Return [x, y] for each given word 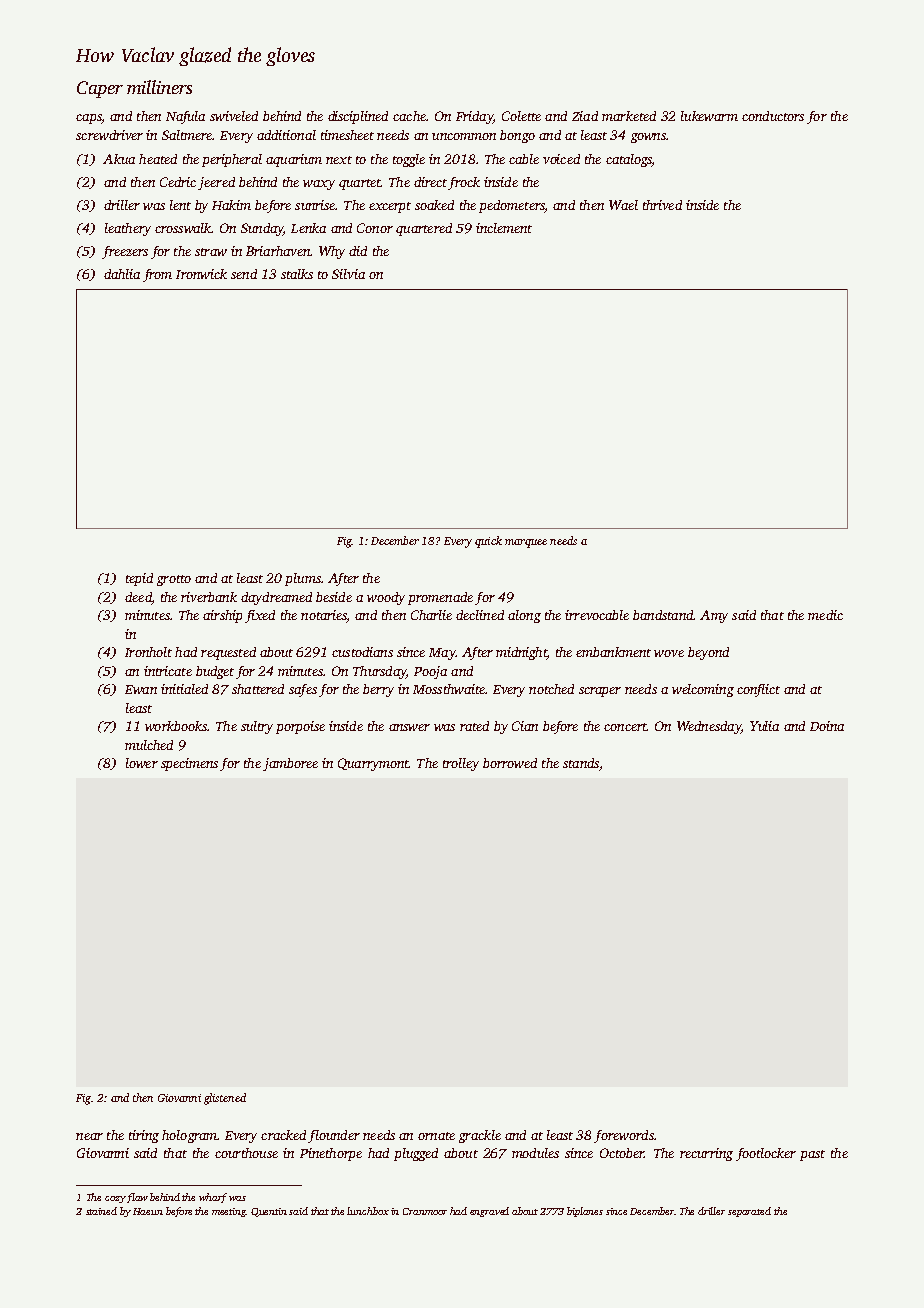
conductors [773, 116]
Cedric [178, 182]
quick [488, 542]
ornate [436, 1136]
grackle [480, 1136]
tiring [144, 1136]
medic [825, 615]
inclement [504, 228]
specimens [189, 764]
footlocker [766, 1154]
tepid [139, 579]
